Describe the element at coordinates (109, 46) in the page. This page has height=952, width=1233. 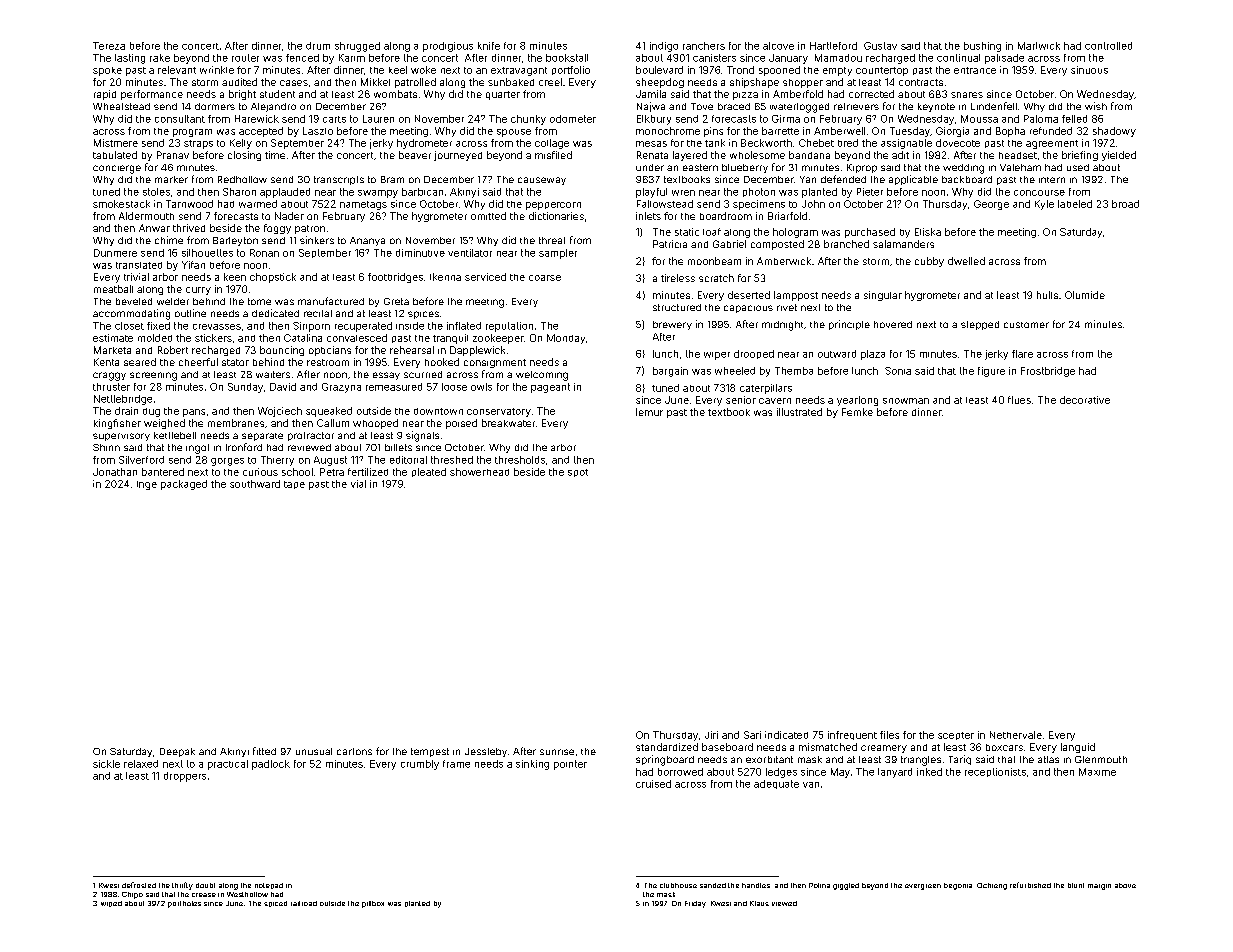
I see `Tereza` at that location.
